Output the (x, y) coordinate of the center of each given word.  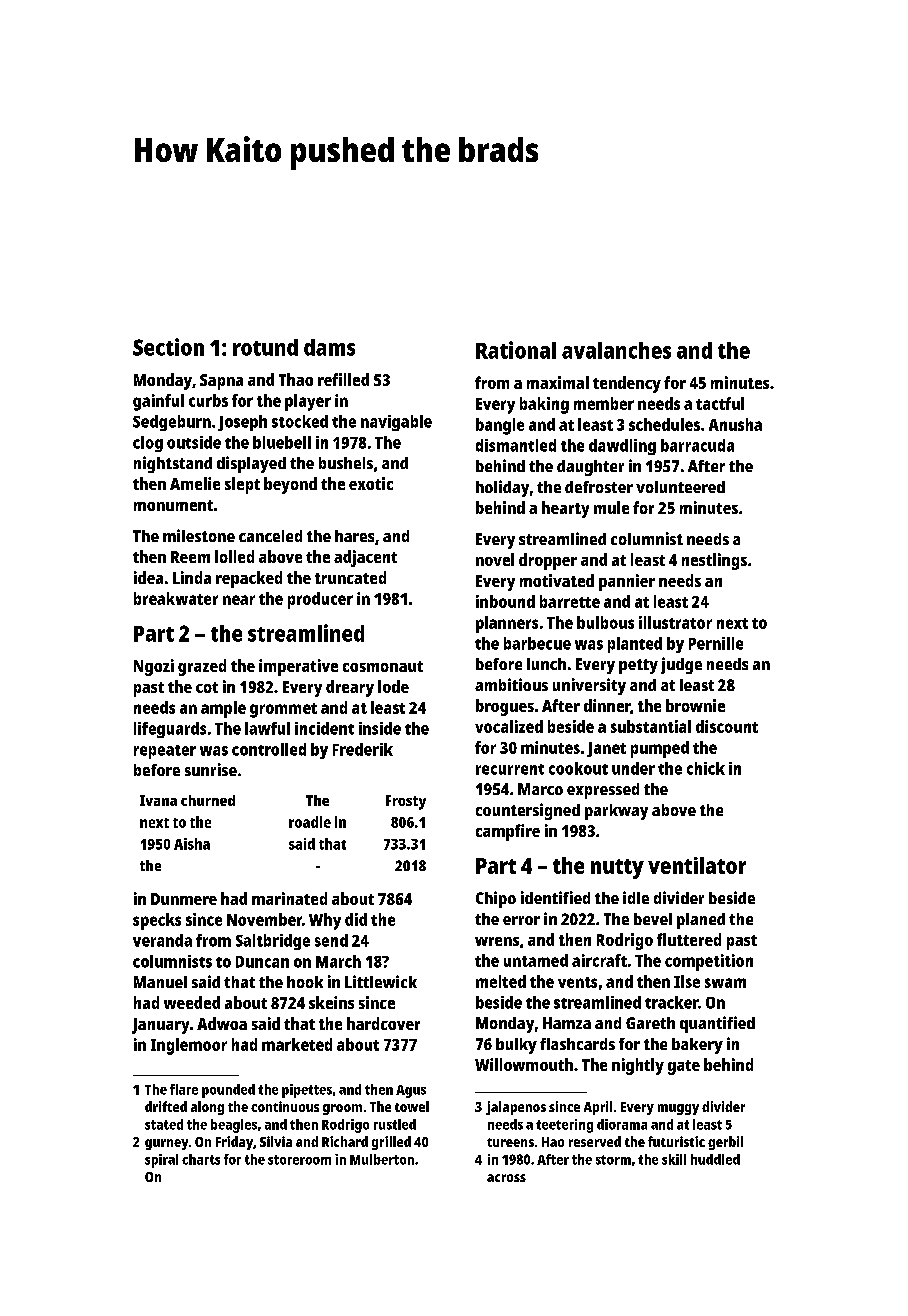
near (239, 600)
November (264, 919)
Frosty (406, 802)
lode (393, 686)
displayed (251, 464)
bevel (653, 919)
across (506, 1178)
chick (706, 768)
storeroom (299, 1160)
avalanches (616, 350)
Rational (516, 350)
